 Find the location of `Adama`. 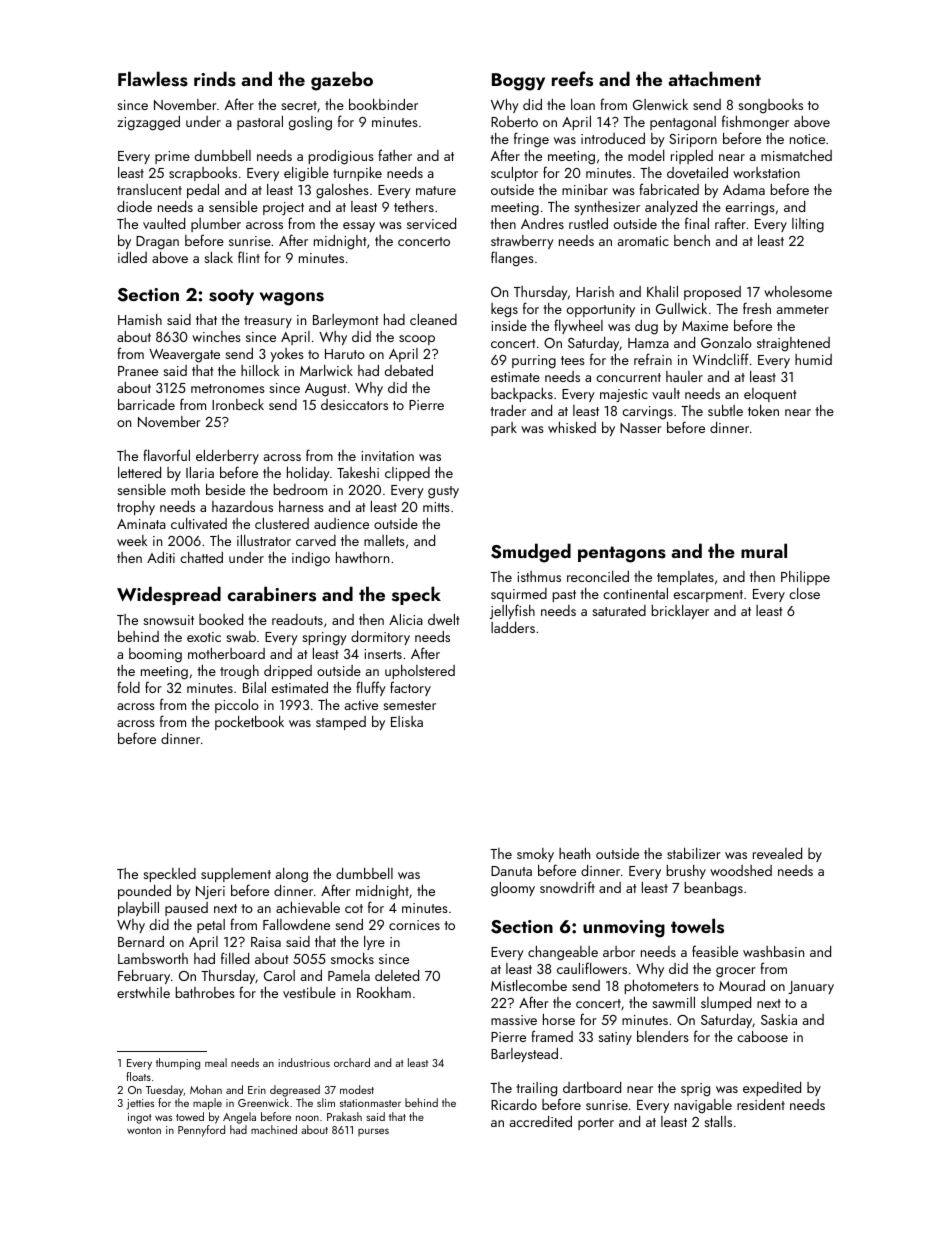

Adama is located at coordinates (744, 189).
